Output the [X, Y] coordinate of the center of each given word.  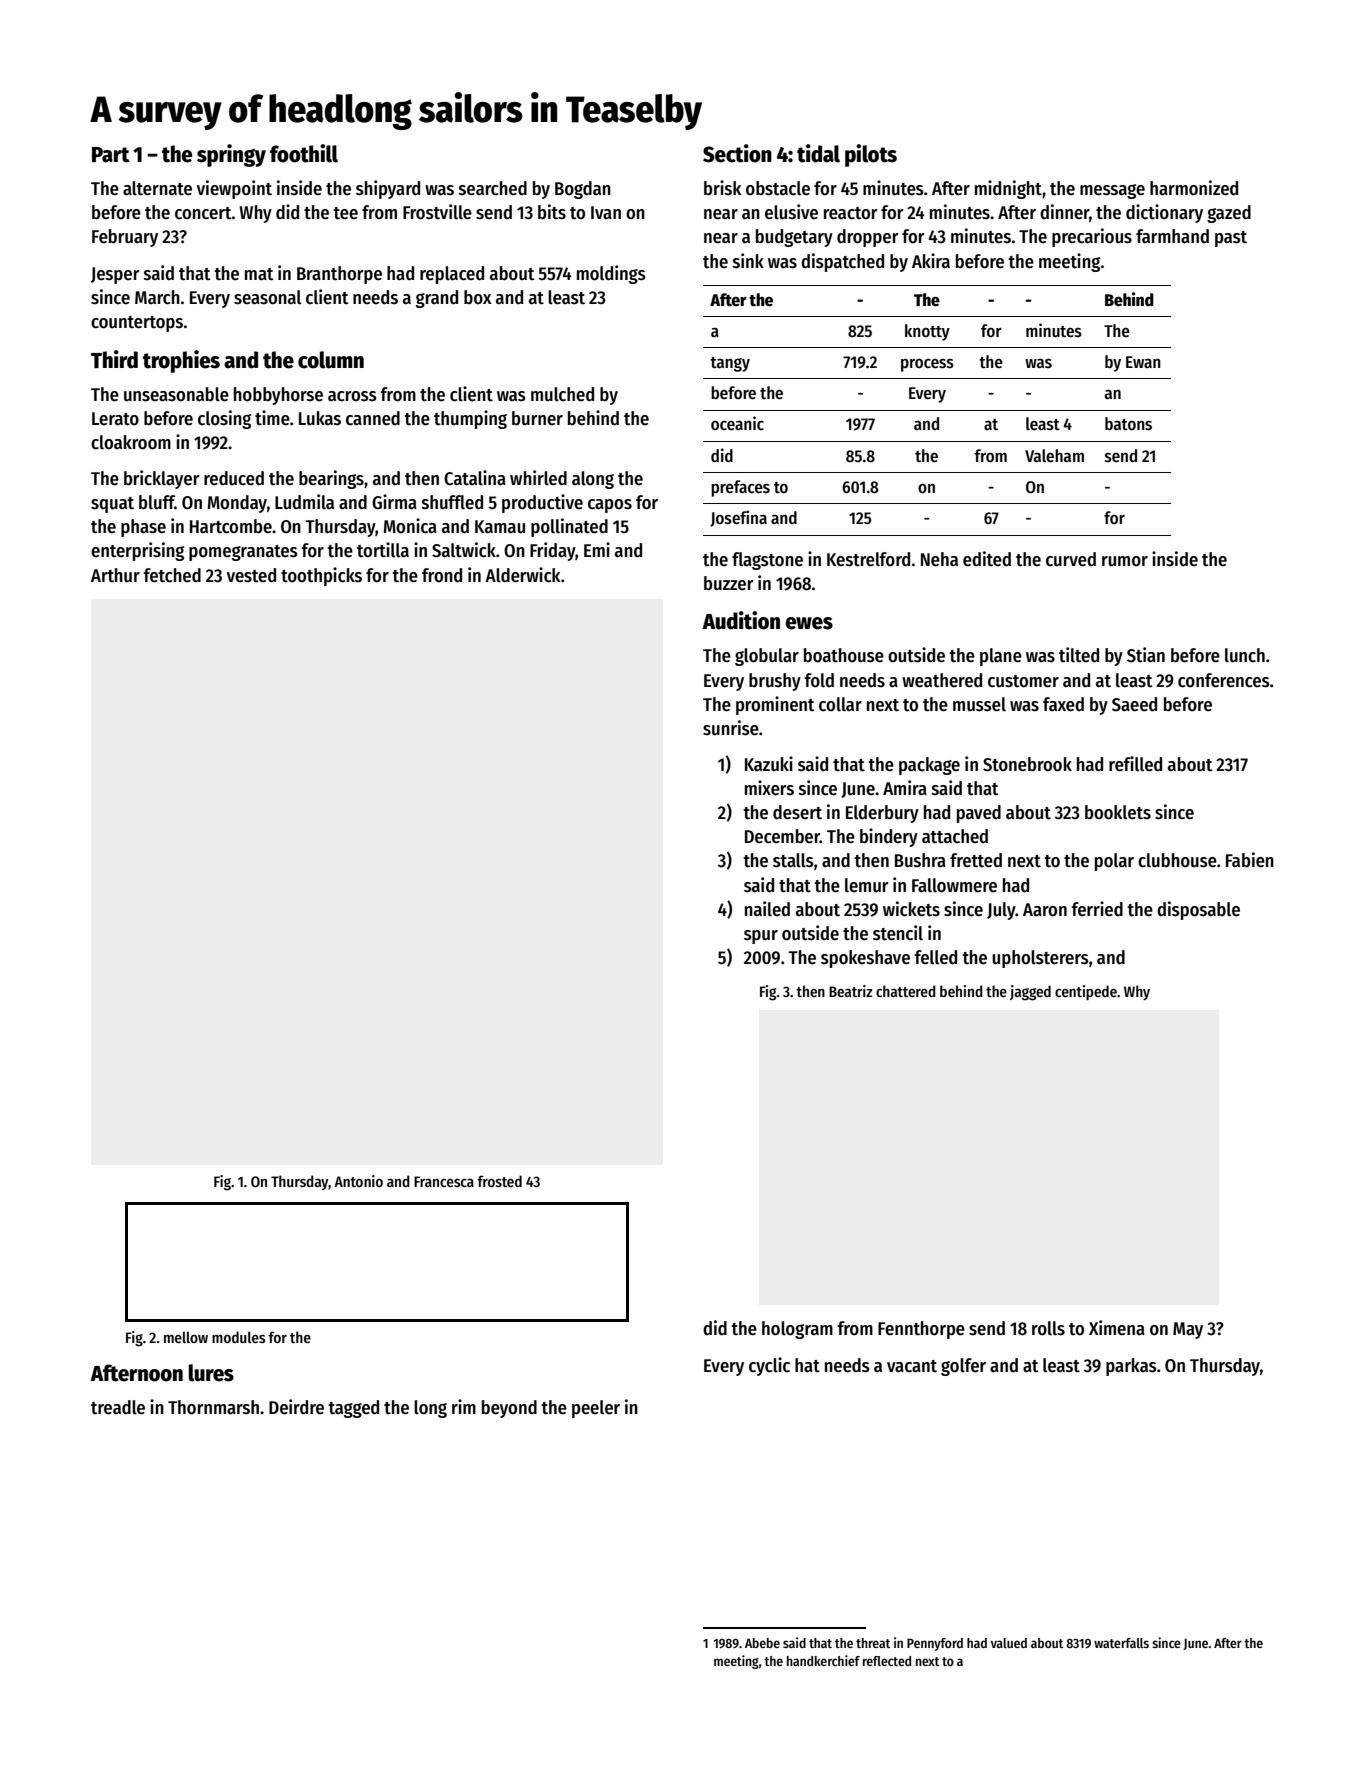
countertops [137, 324]
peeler [596, 1409]
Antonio [358, 1181]
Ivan [606, 213]
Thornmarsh [213, 1407]
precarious [1092, 237]
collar [840, 704]
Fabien [1250, 860]
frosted [499, 1181]
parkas [1131, 1367]
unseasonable [176, 394]
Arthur [115, 575]
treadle [118, 1407]
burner [537, 418]
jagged [1030, 993]
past [1231, 239]
